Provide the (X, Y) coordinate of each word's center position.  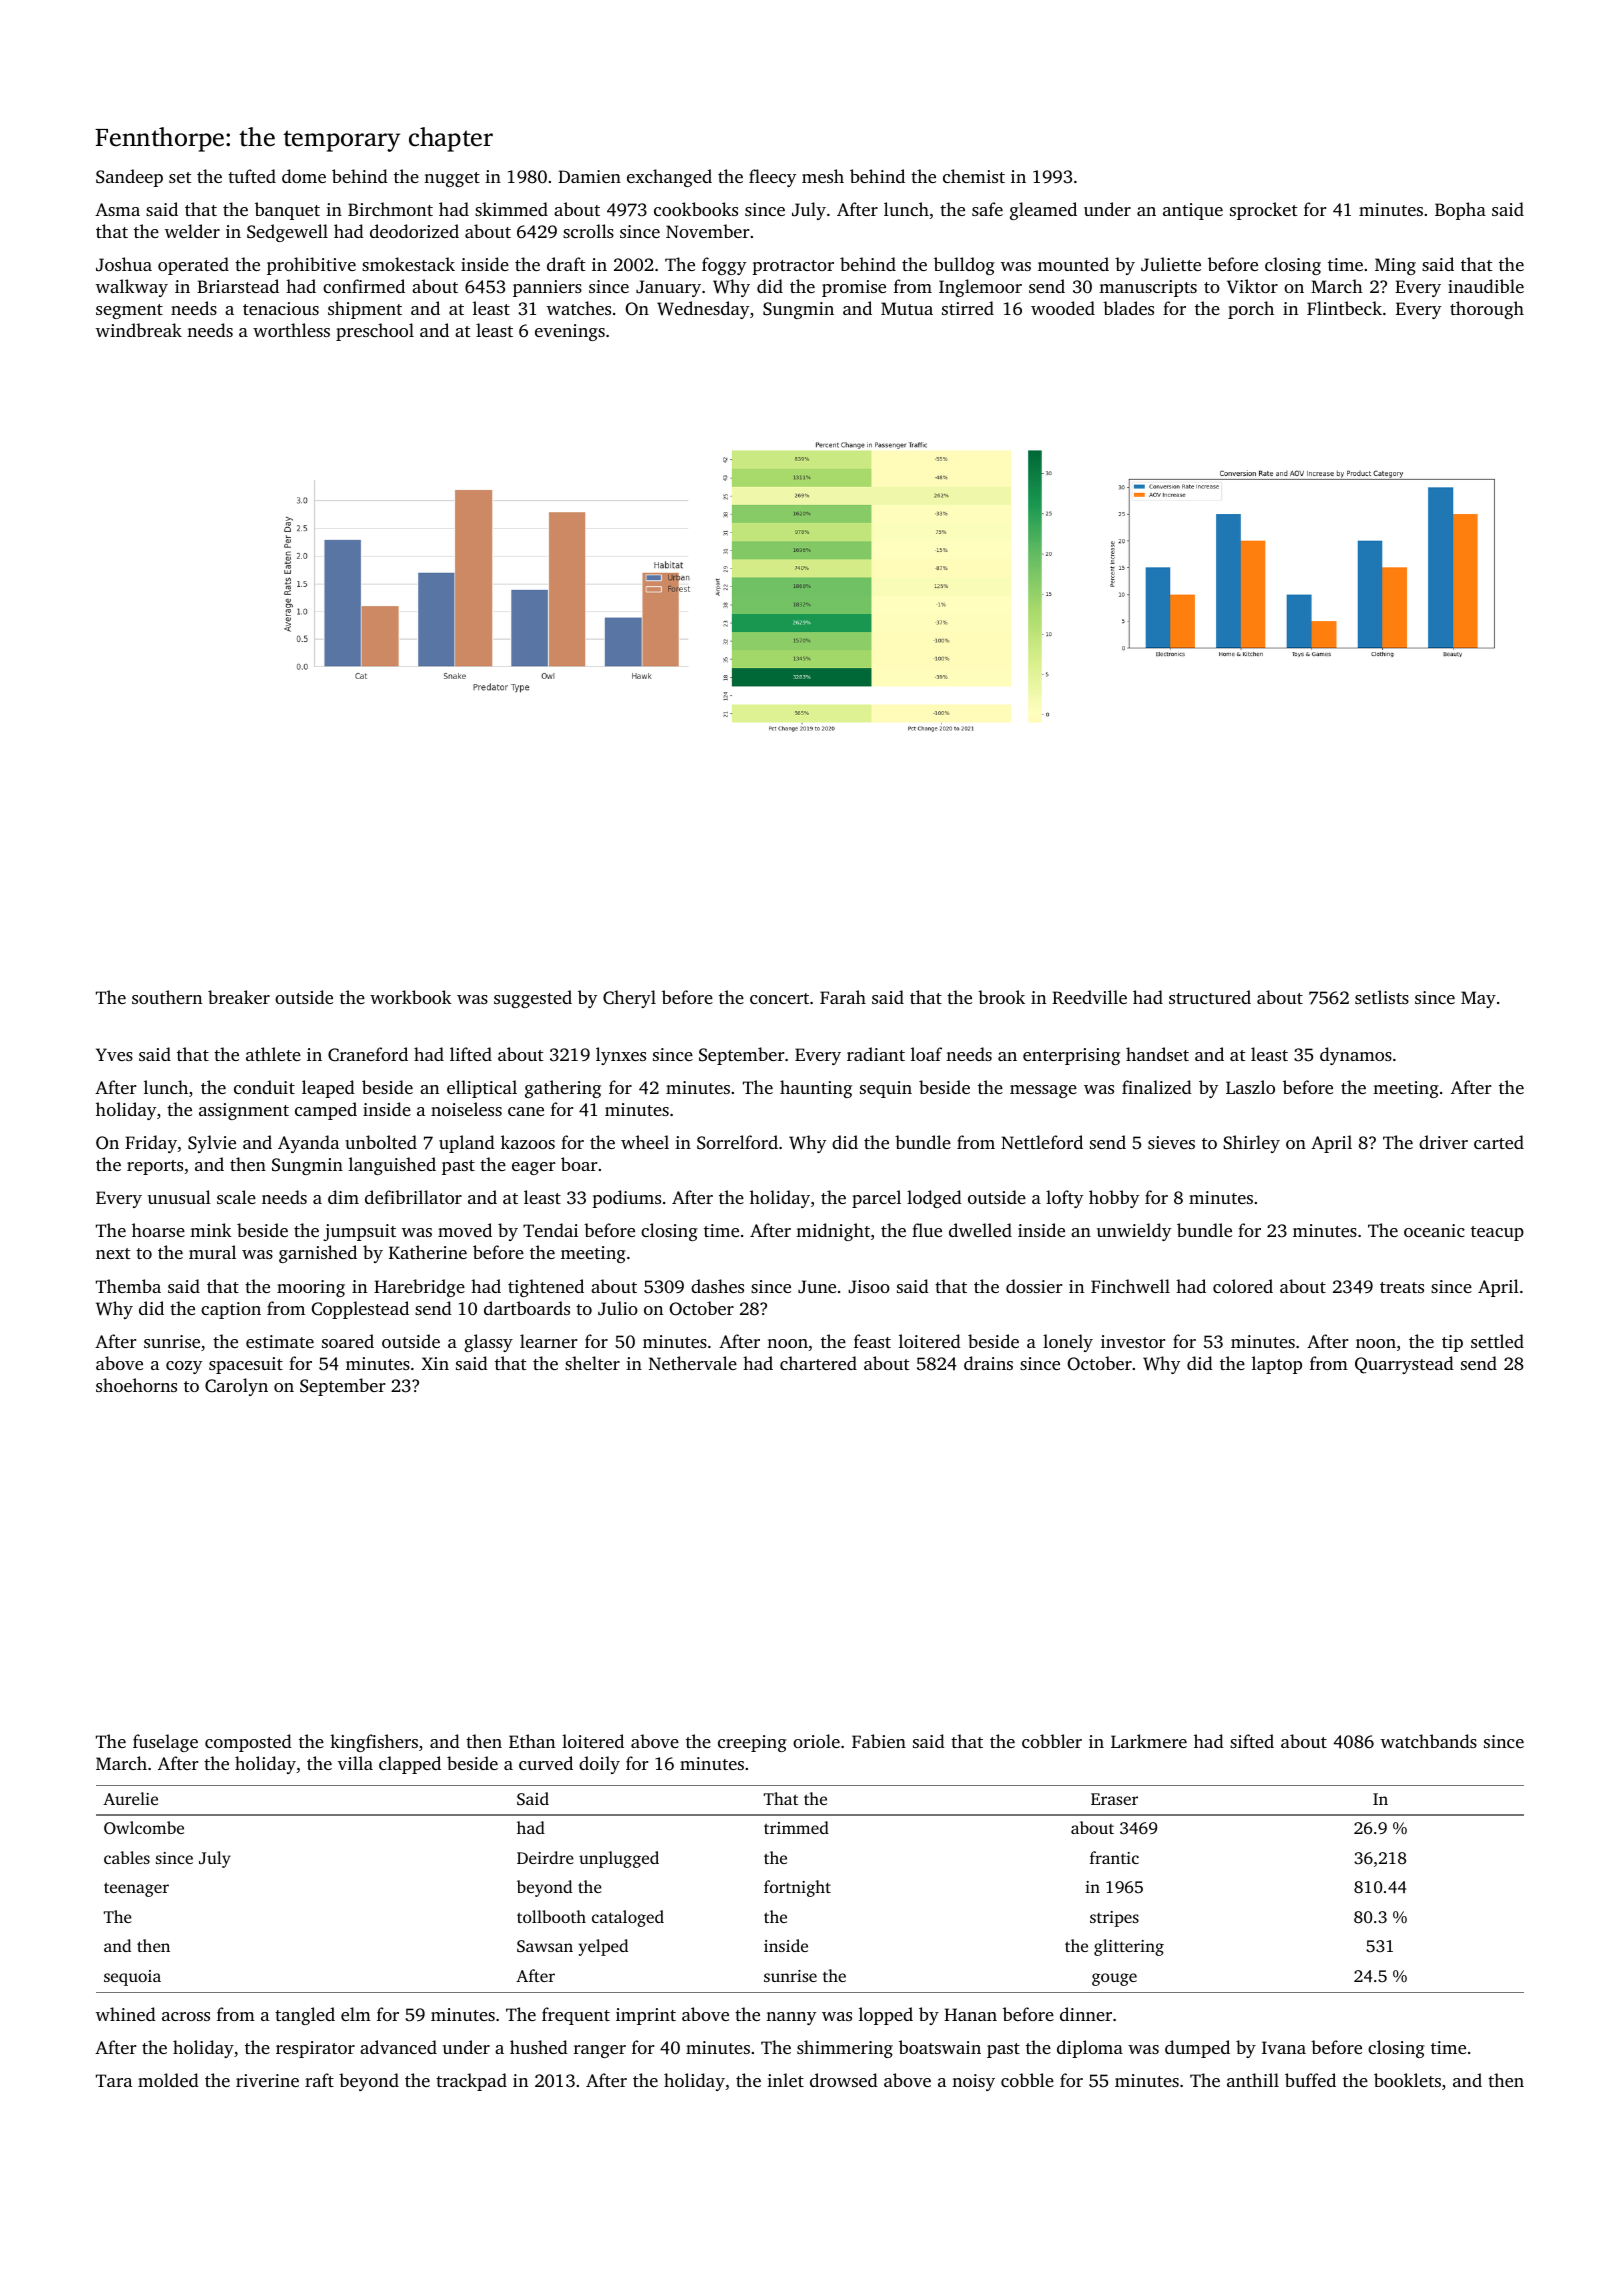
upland (467, 1144)
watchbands (1429, 1741)
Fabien (879, 1741)
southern (167, 997)
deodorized (414, 231)
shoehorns (136, 1385)
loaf (926, 1054)
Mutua (907, 308)
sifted (1252, 1741)
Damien (589, 176)
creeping (752, 1743)
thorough (1487, 310)
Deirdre (545, 1857)
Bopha (1460, 211)
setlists (1382, 997)
